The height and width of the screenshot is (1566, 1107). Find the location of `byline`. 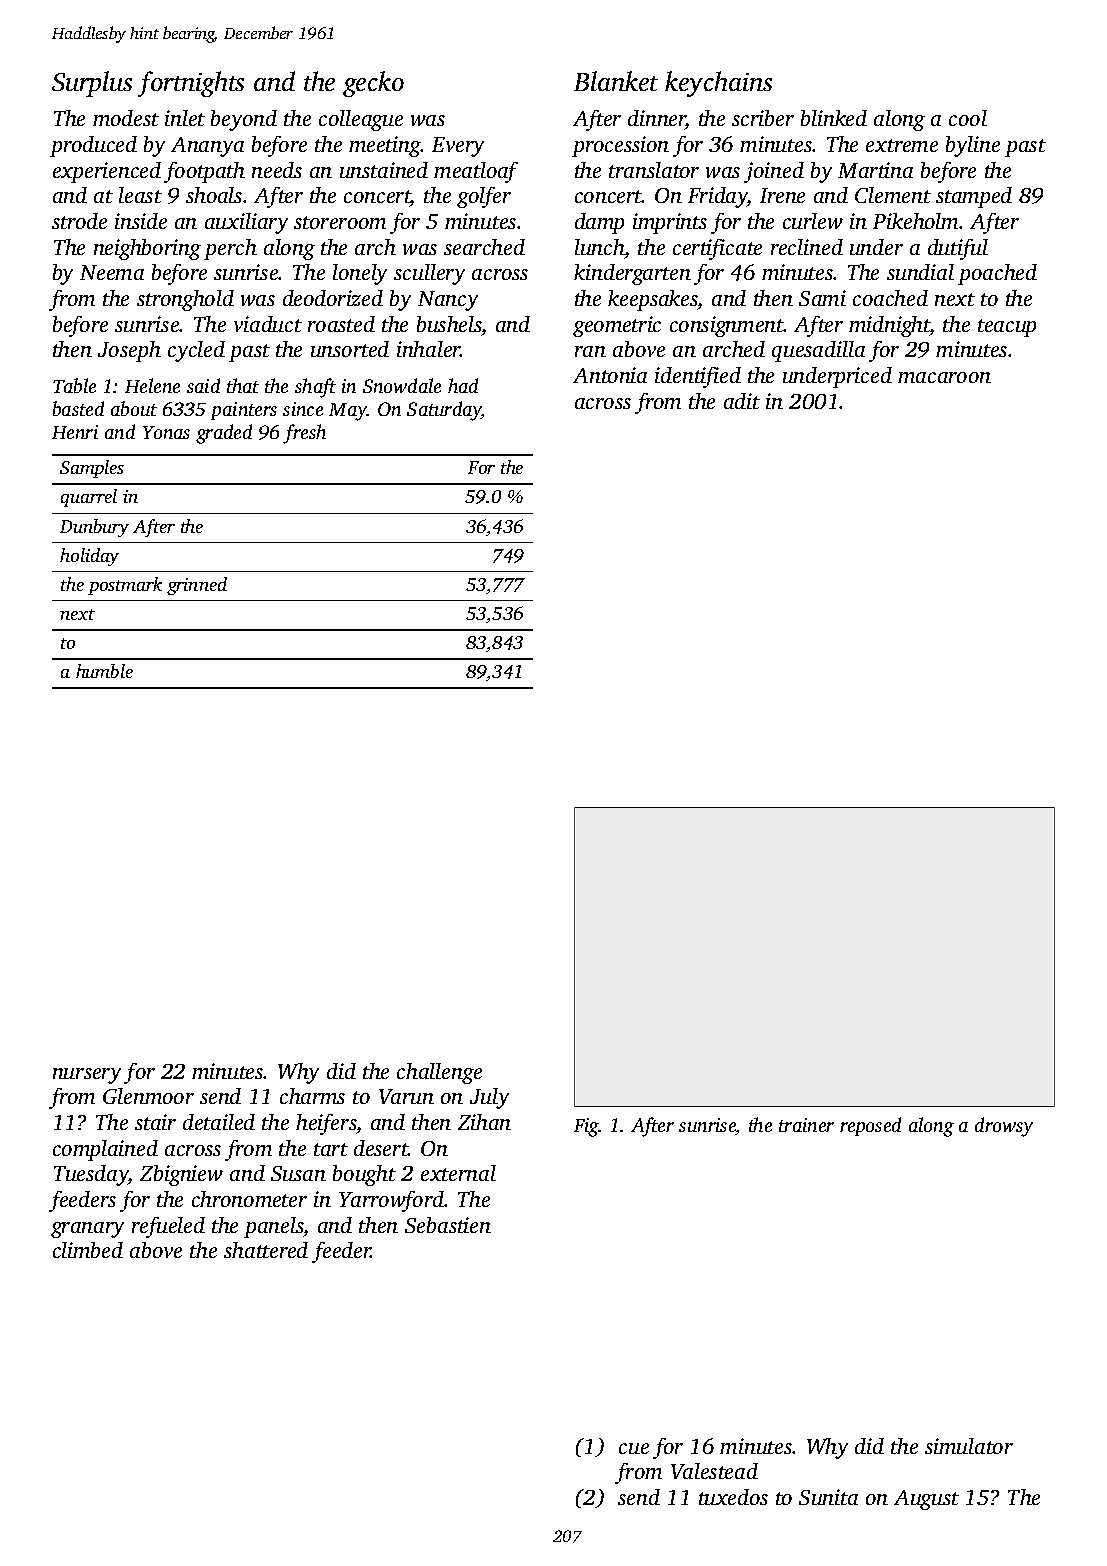

byline is located at coordinates (973, 146).
